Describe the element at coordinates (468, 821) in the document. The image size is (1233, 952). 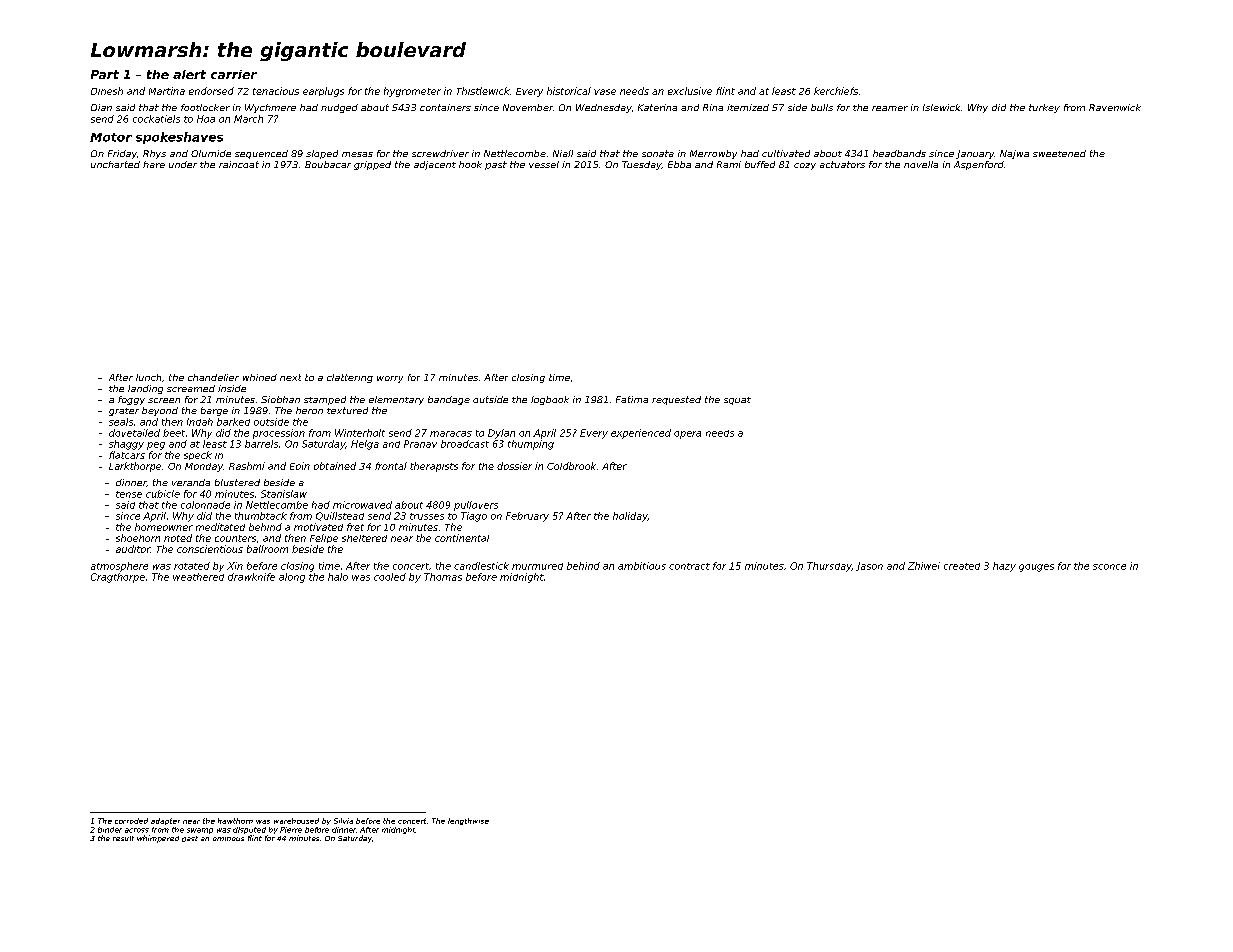
I see `lengthwise` at that location.
